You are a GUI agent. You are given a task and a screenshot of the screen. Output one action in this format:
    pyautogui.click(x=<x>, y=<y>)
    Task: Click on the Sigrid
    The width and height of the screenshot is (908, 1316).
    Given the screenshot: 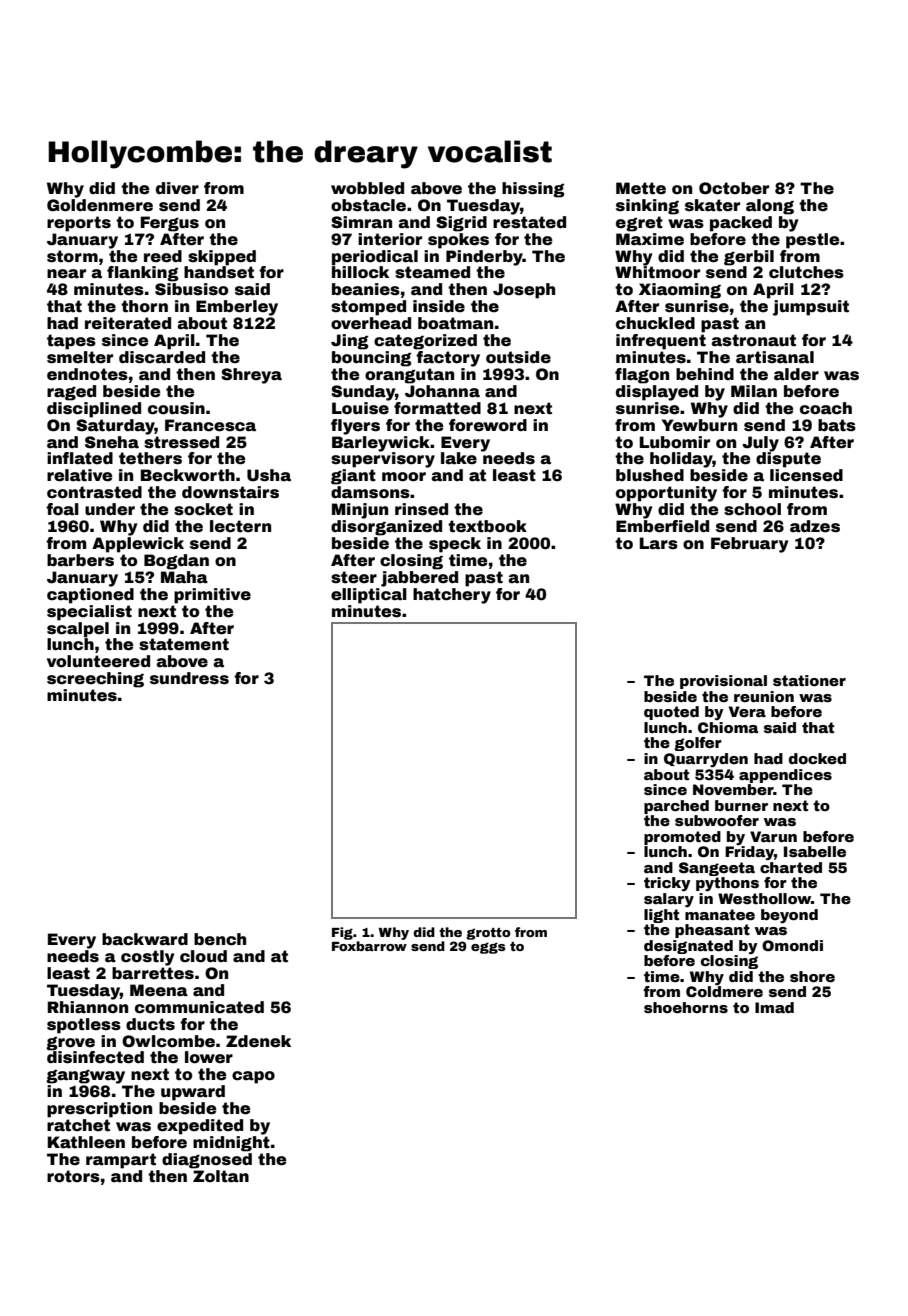 What is the action you would take?
    pyautogui.click(x=461, y=224)
